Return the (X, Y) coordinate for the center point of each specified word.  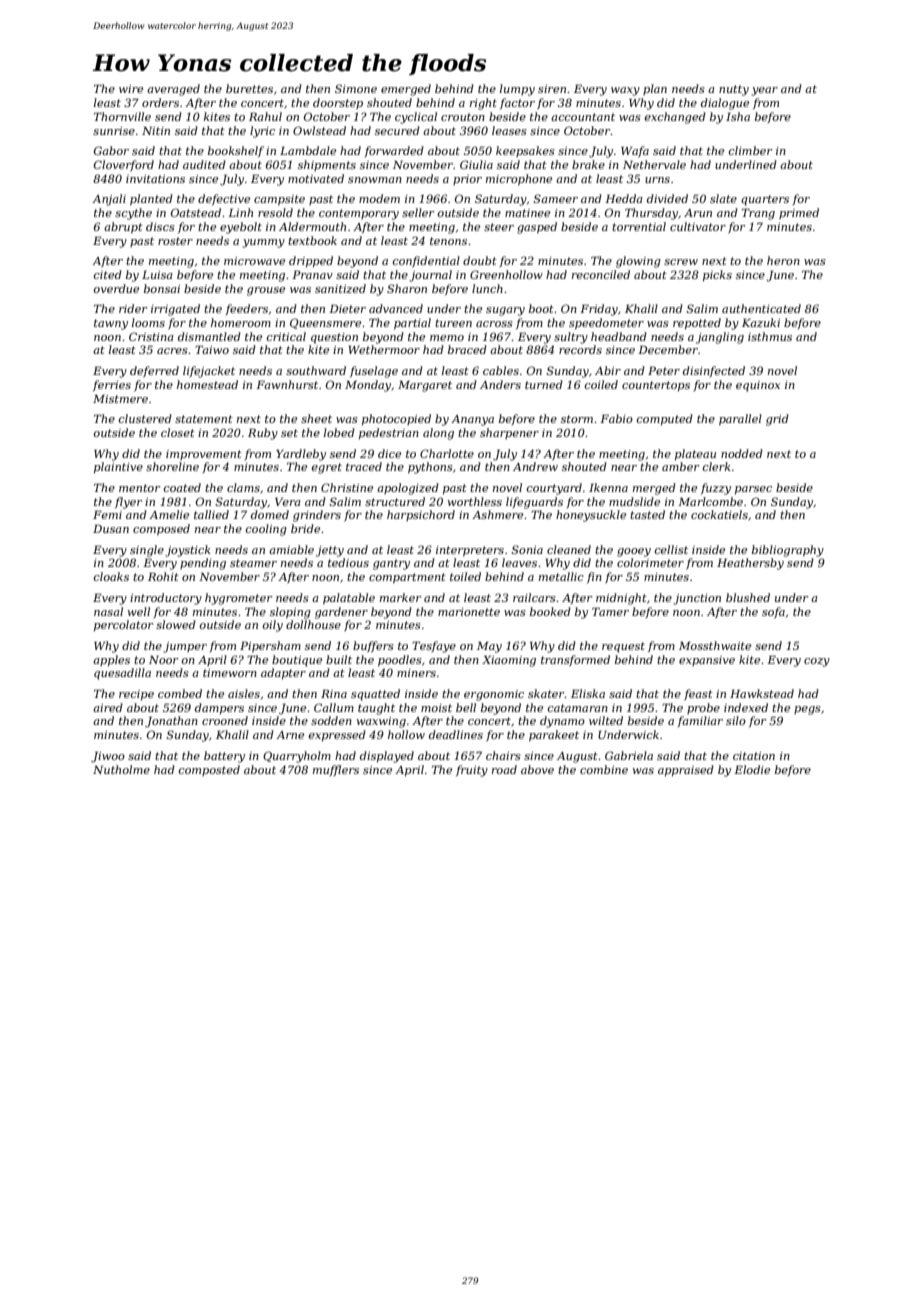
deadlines (456, 734)
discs (160, 226)
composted (209, 770)
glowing (638, 262)
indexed (746, 707)
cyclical (416, 118)
